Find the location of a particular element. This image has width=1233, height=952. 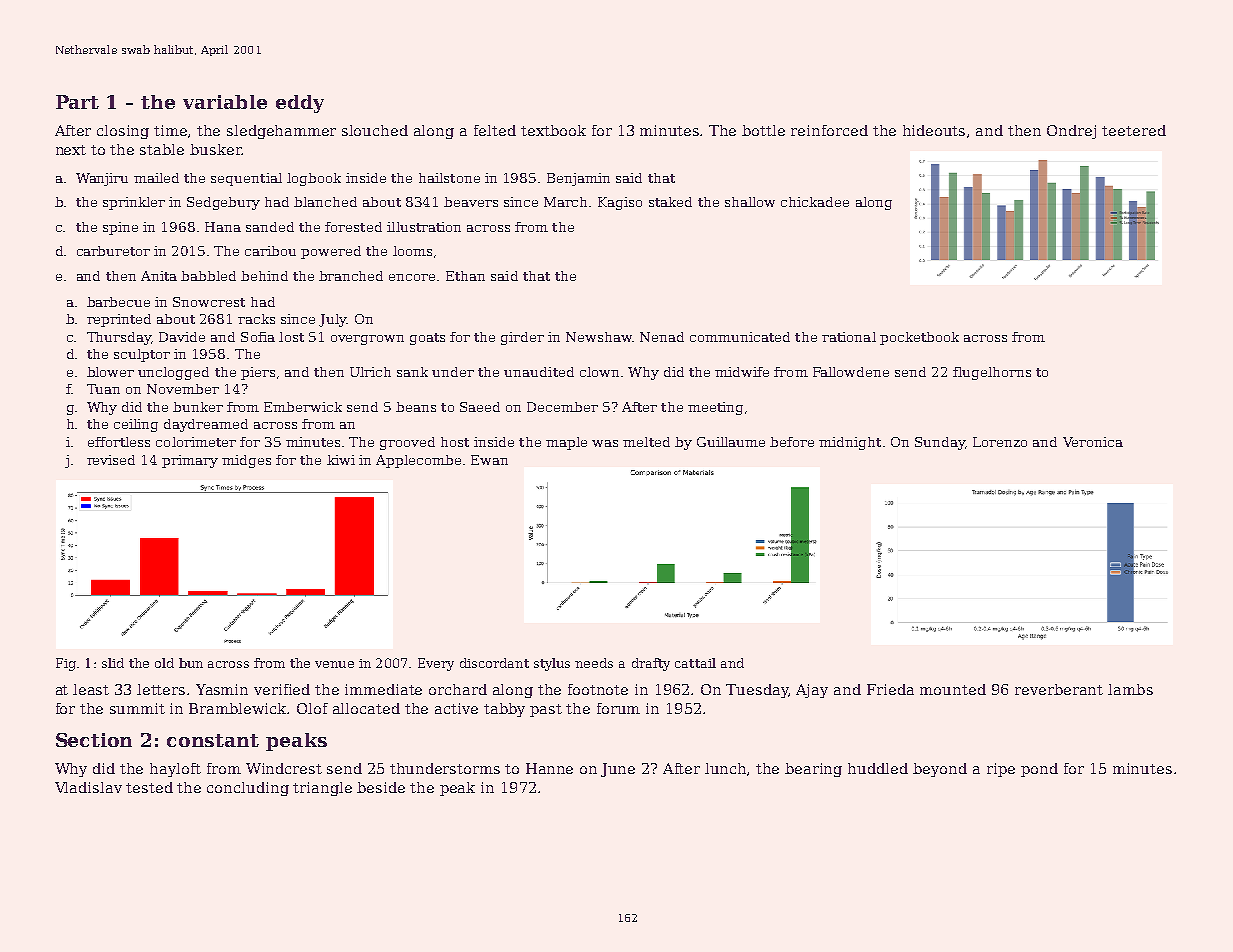

cattail is located at coordinates (695, 663).
